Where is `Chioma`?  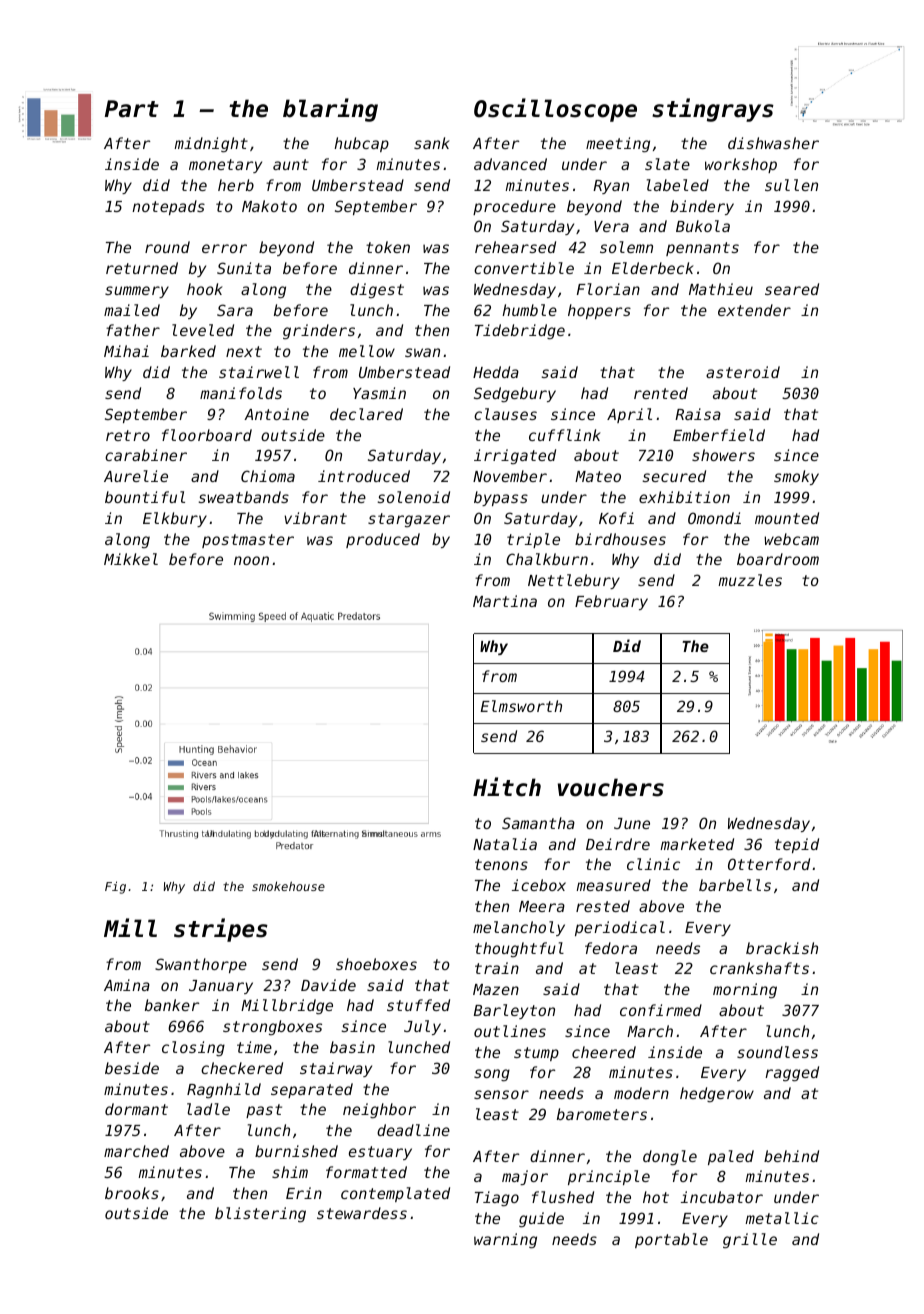
Chioma is located at coordinates (268, 476).
